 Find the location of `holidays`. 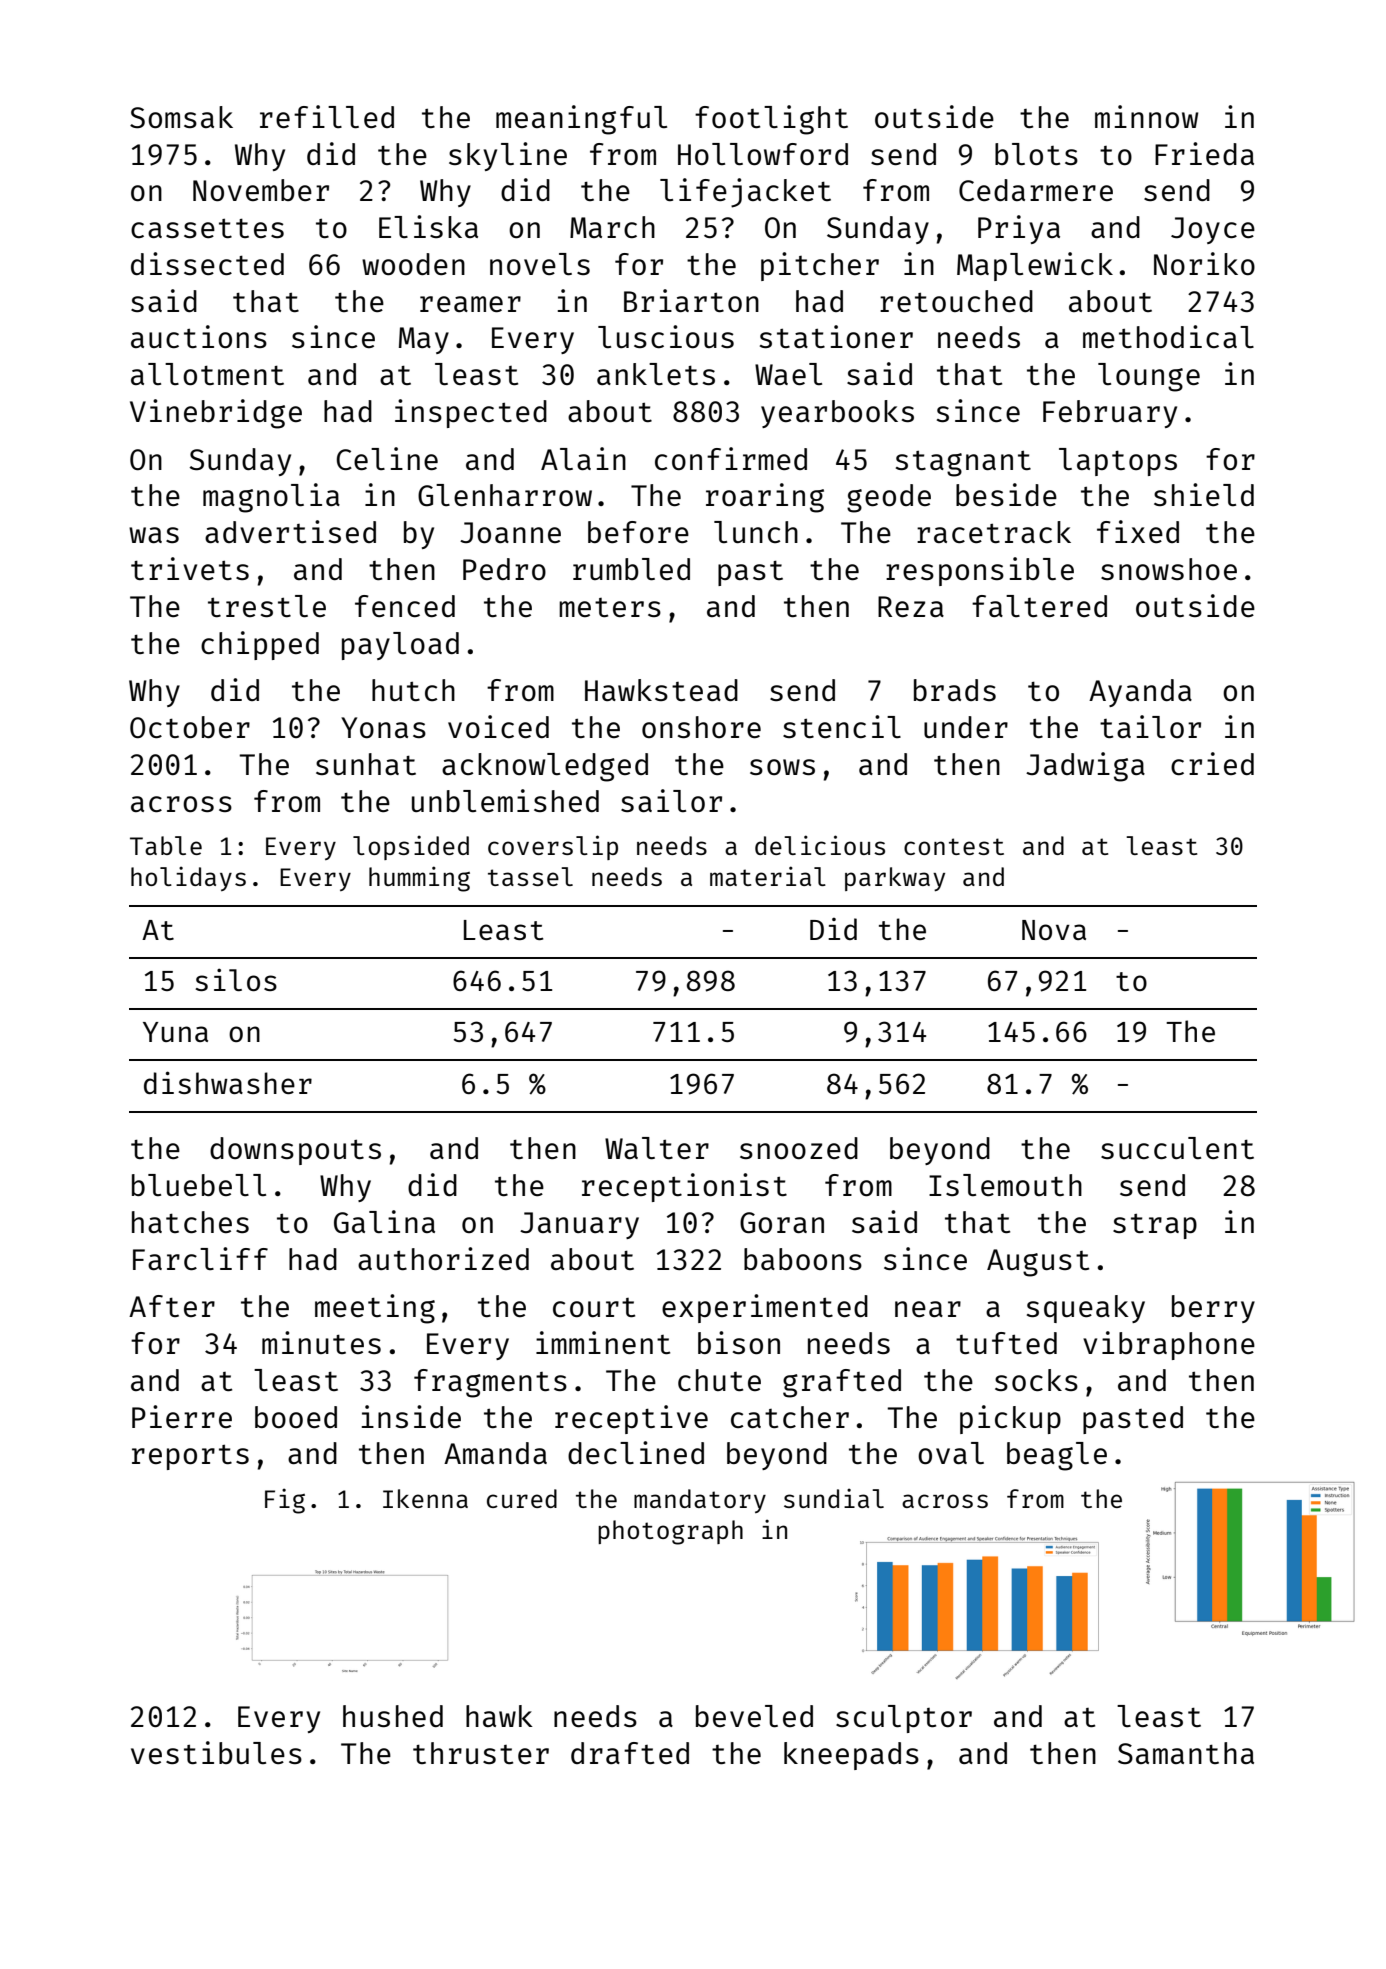

holidays is located at coordinates (188, 878).
